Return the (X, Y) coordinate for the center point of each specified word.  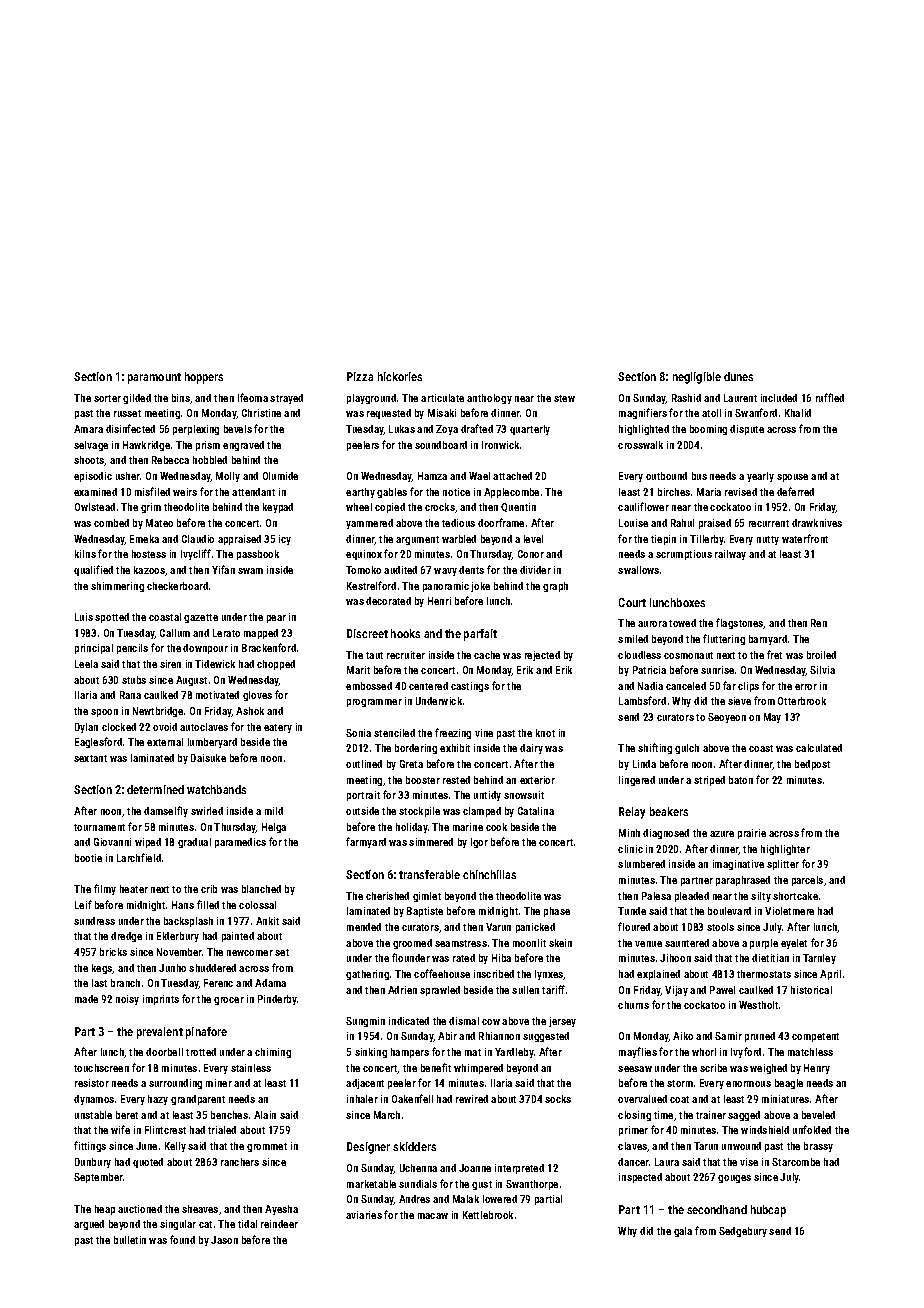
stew (564, 398)
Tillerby (707, 540)
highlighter (785, 850)
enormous (748, 1084)
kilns (85, 554)
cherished (387, 896)
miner (219, 1083)
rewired (472, 1099)
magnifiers (643, 413)
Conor (531, 554)
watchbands (216, 789)
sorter (107, 398)
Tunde (632, 911)
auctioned (140, 1209)
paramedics (240, 843)
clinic (630, 849)
